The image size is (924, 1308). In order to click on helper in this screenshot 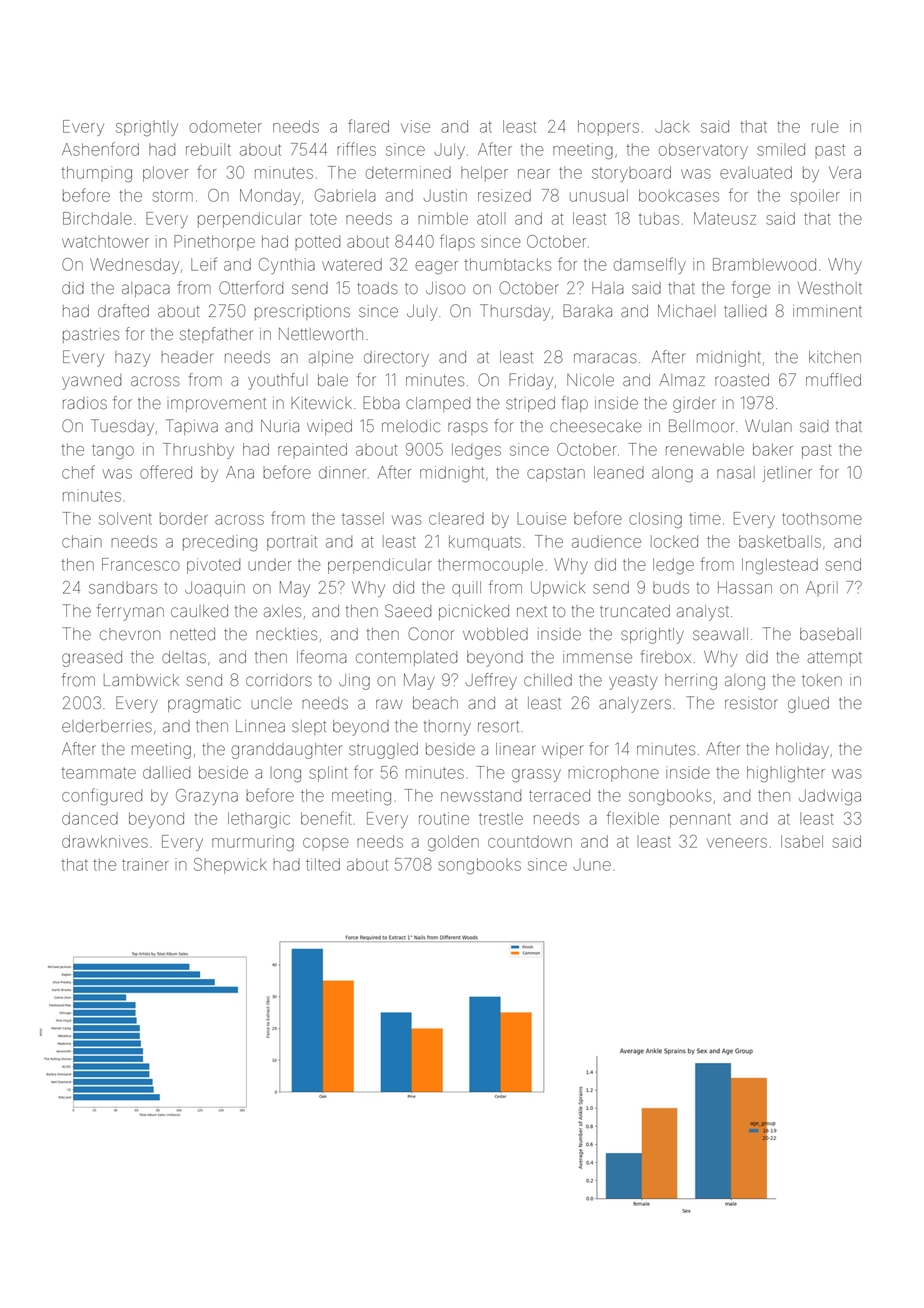, I will do `click(484, 174)`.
